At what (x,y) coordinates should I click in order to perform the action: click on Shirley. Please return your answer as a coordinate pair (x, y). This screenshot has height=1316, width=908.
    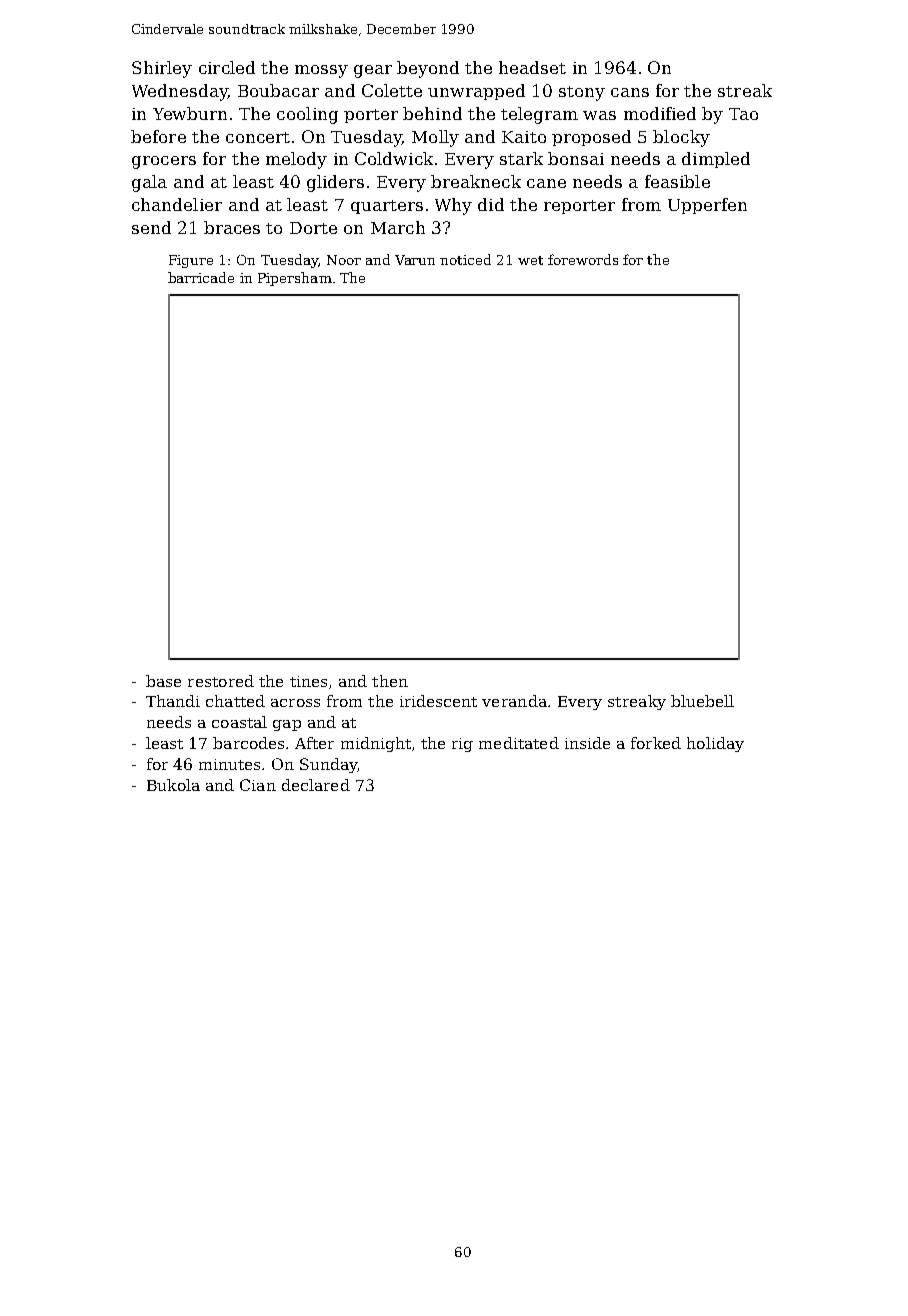
    Looking at the image, I should click on (162, 69).
